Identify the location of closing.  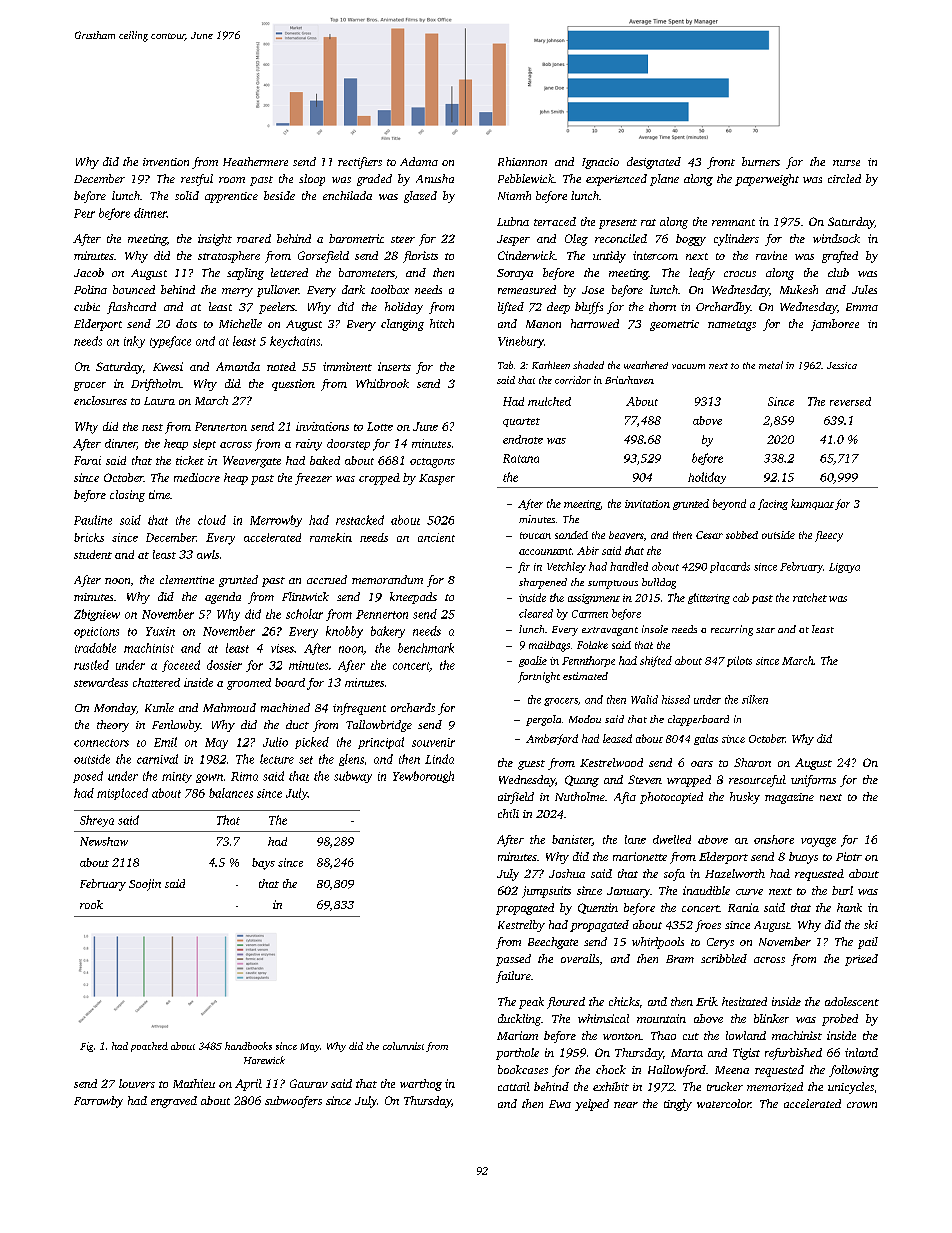
(127, 496).
